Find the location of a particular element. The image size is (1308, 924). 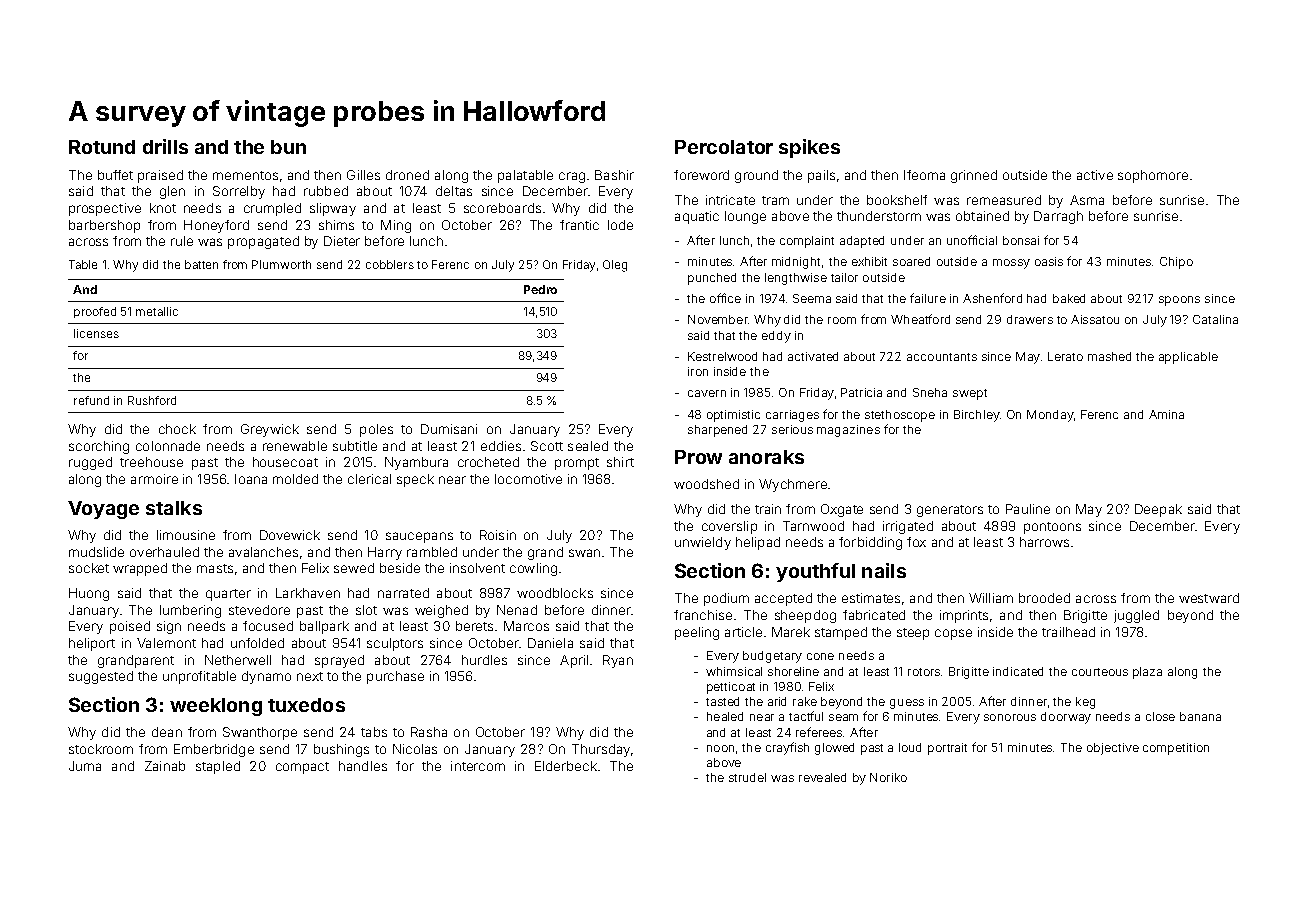

Larkhaven is located at coordinates (308, 593).
